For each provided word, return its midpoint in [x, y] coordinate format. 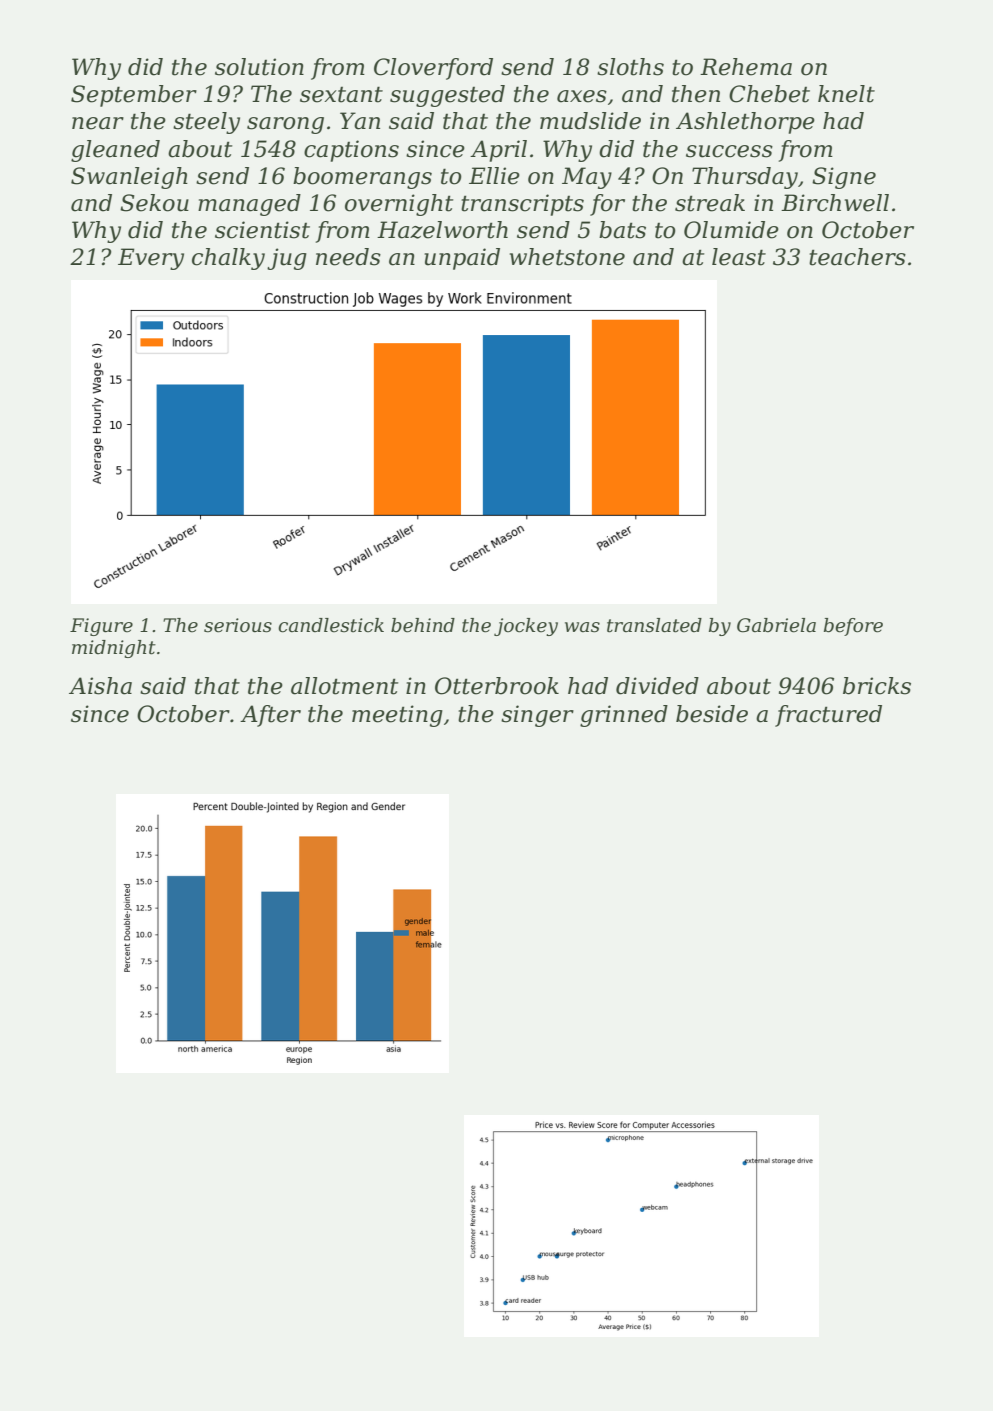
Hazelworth [442, 230]
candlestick [331, 625]
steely [206, 123]
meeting [397, 716]
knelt [846, 94]
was [582, 627]
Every [151, 259]
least [739, 257]
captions [351, 151]
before [853, 627]
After [270, 716]
